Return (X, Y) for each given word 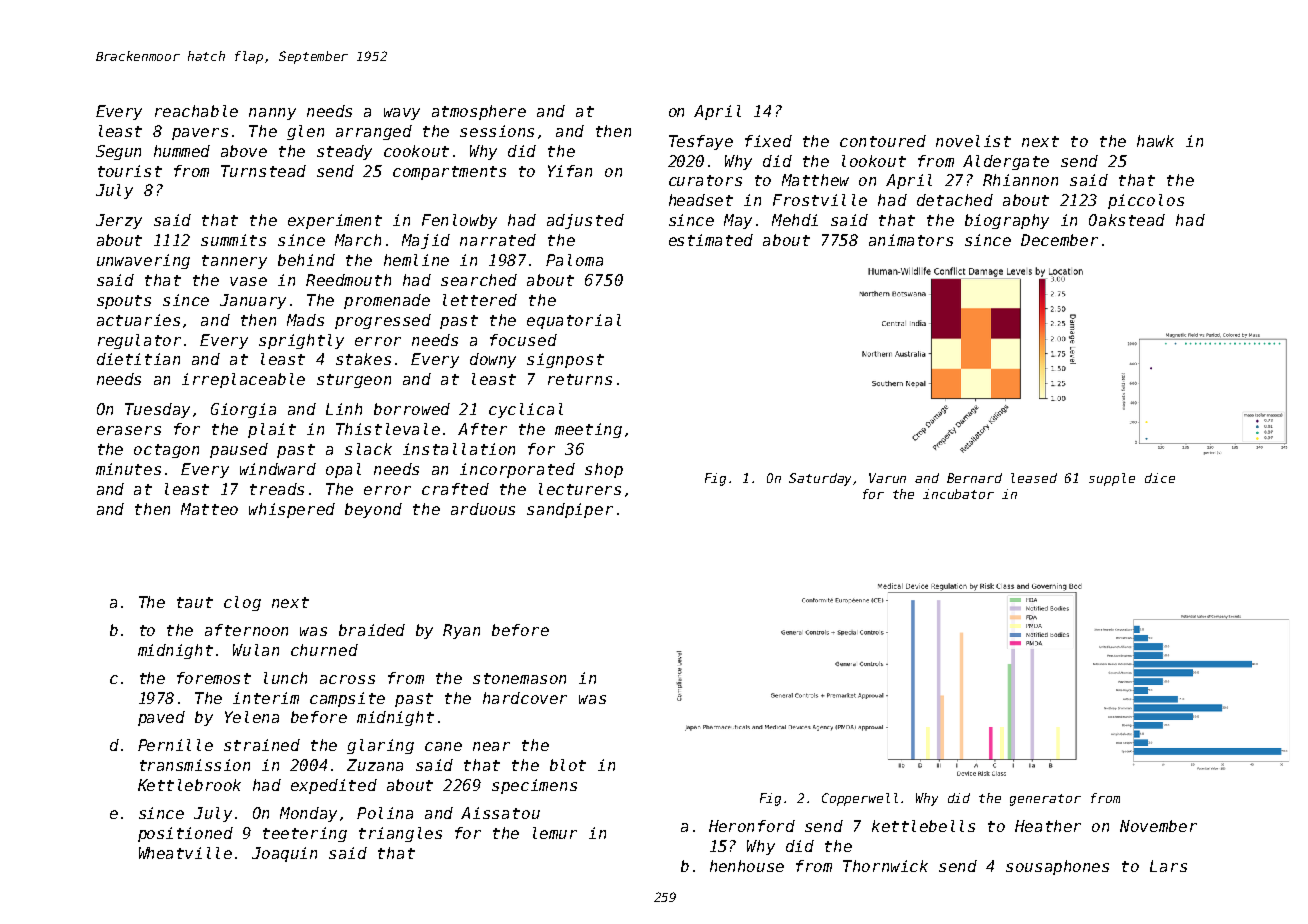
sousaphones (1057, 867)
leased (1034, 478)
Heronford (752, 826)
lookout (874, 161)
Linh (344, 409)
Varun (887, 478)
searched (479, 280)
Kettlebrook (189, 785)
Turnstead (263, 171)
